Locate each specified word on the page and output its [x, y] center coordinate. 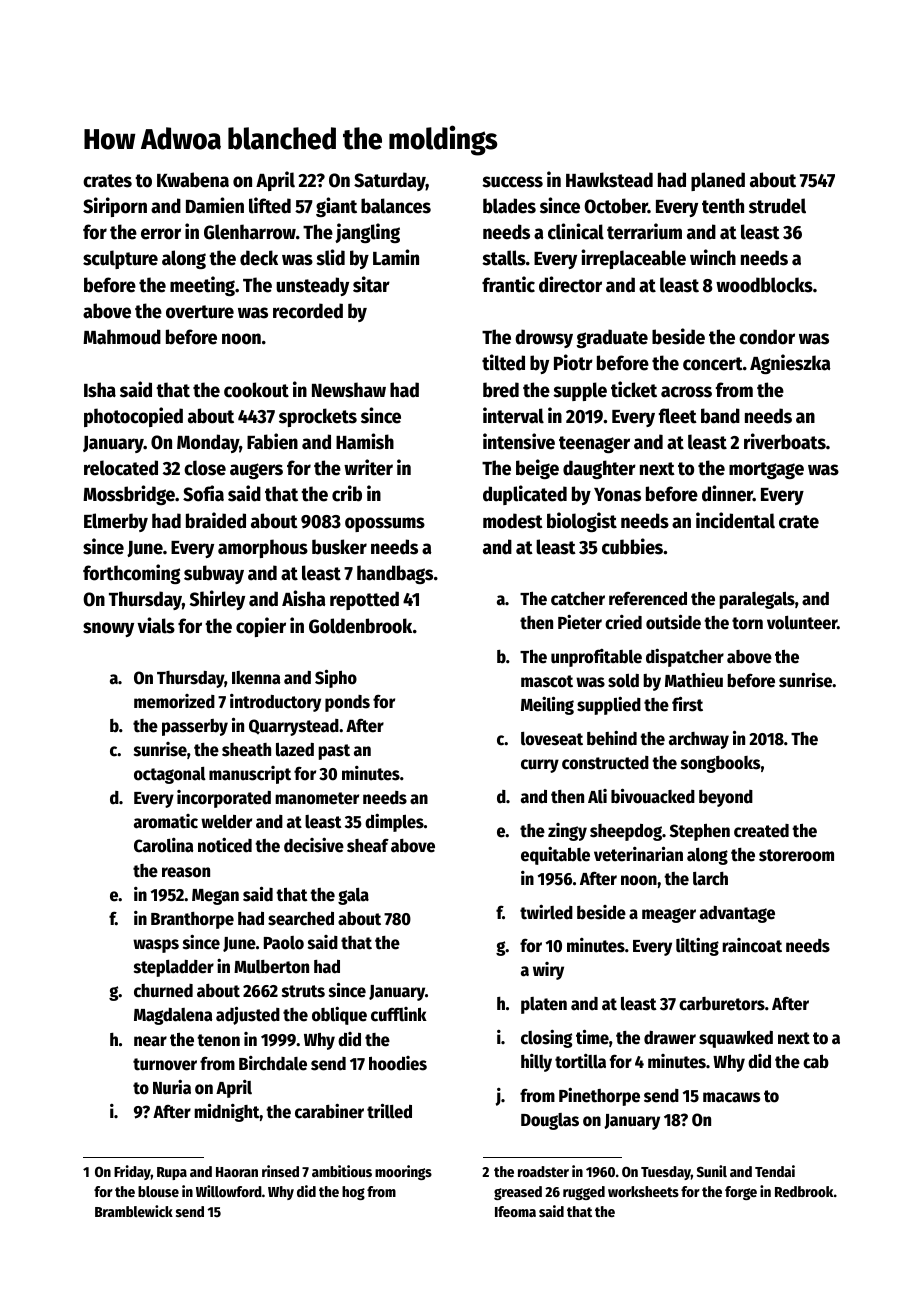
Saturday [390, 181]
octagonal [170, 775]
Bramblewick [134, 1211]
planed [718, 181]
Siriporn [115, 207]
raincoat [752, 945]
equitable [555, 856]
